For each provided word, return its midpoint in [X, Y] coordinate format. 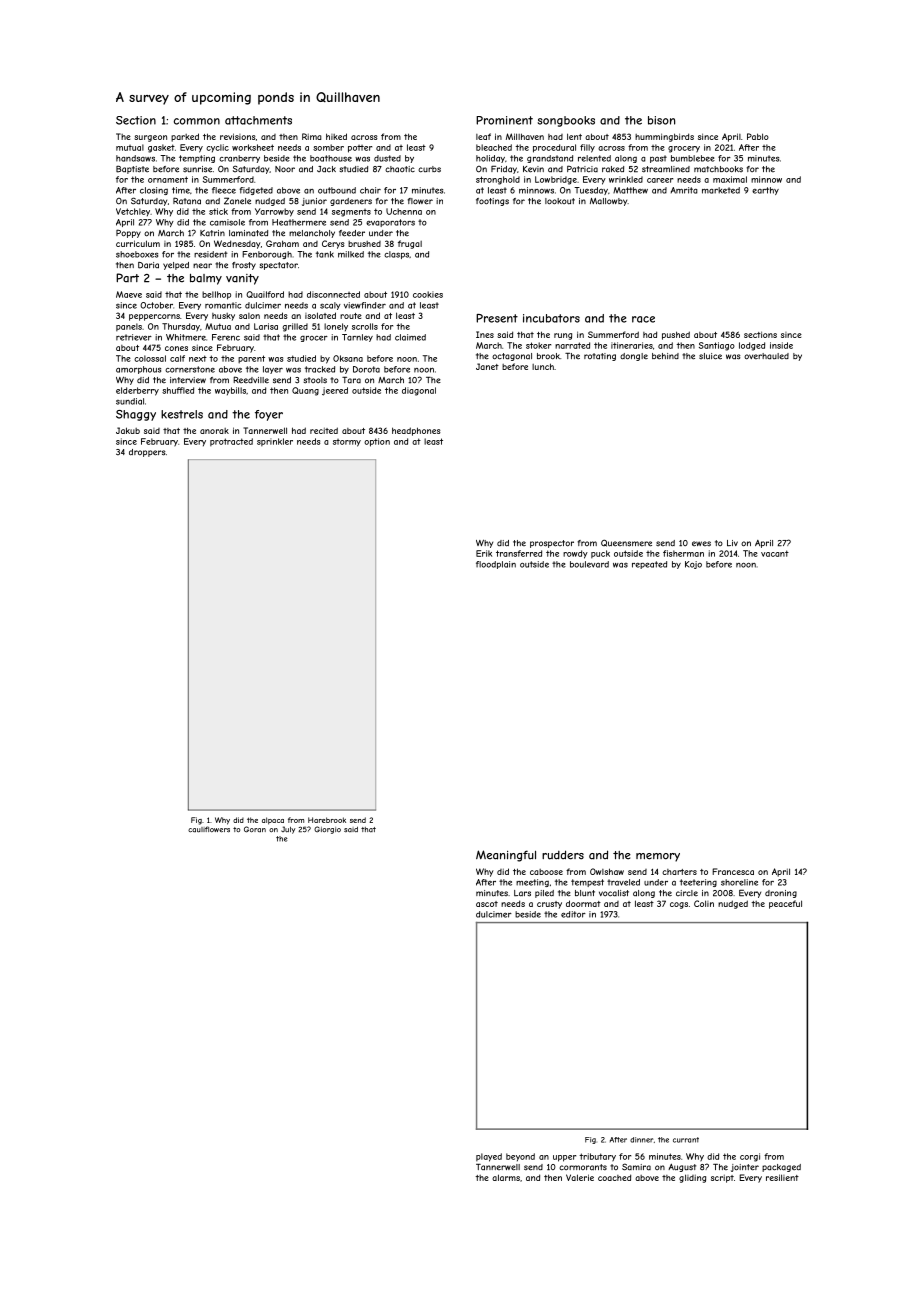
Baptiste [132, 169]
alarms [506, 1177]
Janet [487, 366]
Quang [305, 391]
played [489, 1157]
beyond [520, 1157]
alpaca [273, 821]
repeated [649, 565]
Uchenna [404, 211]
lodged [752, 346]
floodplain [496, 565]
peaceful [785, 904]
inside [781, 345]
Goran [255, 829]
